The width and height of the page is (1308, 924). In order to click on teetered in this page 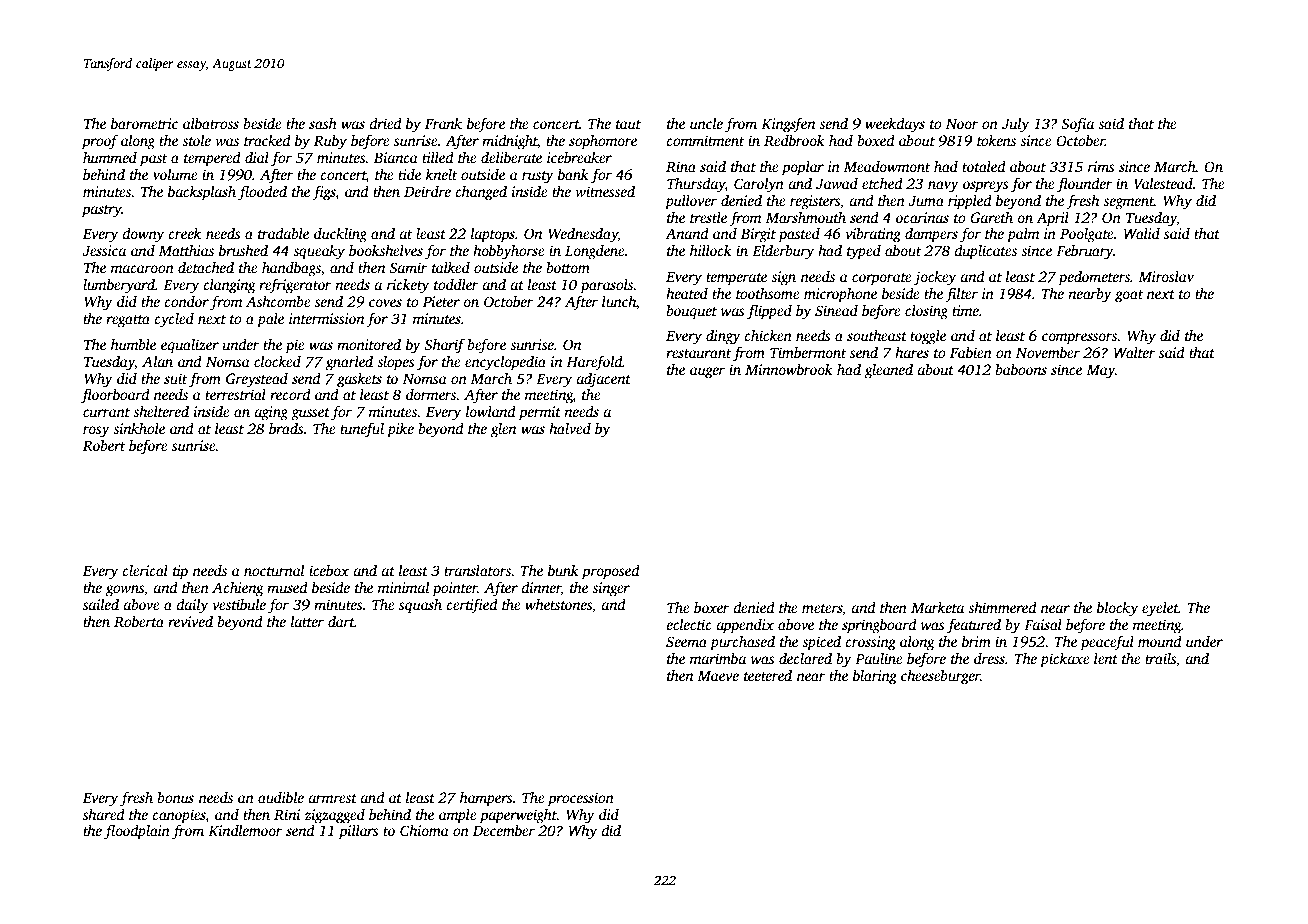, I will do `click(768, 675)`.
